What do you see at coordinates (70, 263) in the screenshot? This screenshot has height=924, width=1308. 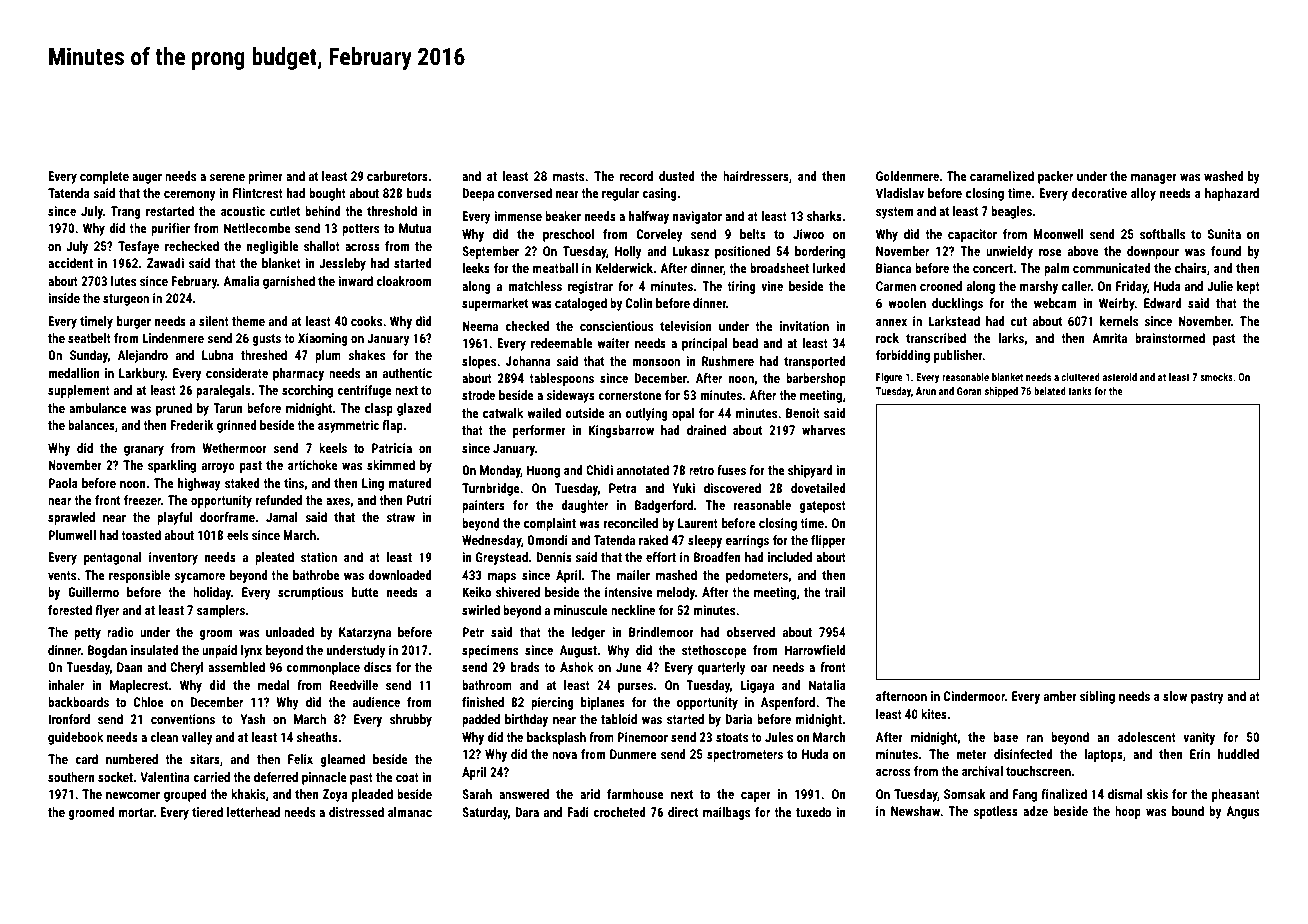 I see `accident` at bounding box center [70, 263].
